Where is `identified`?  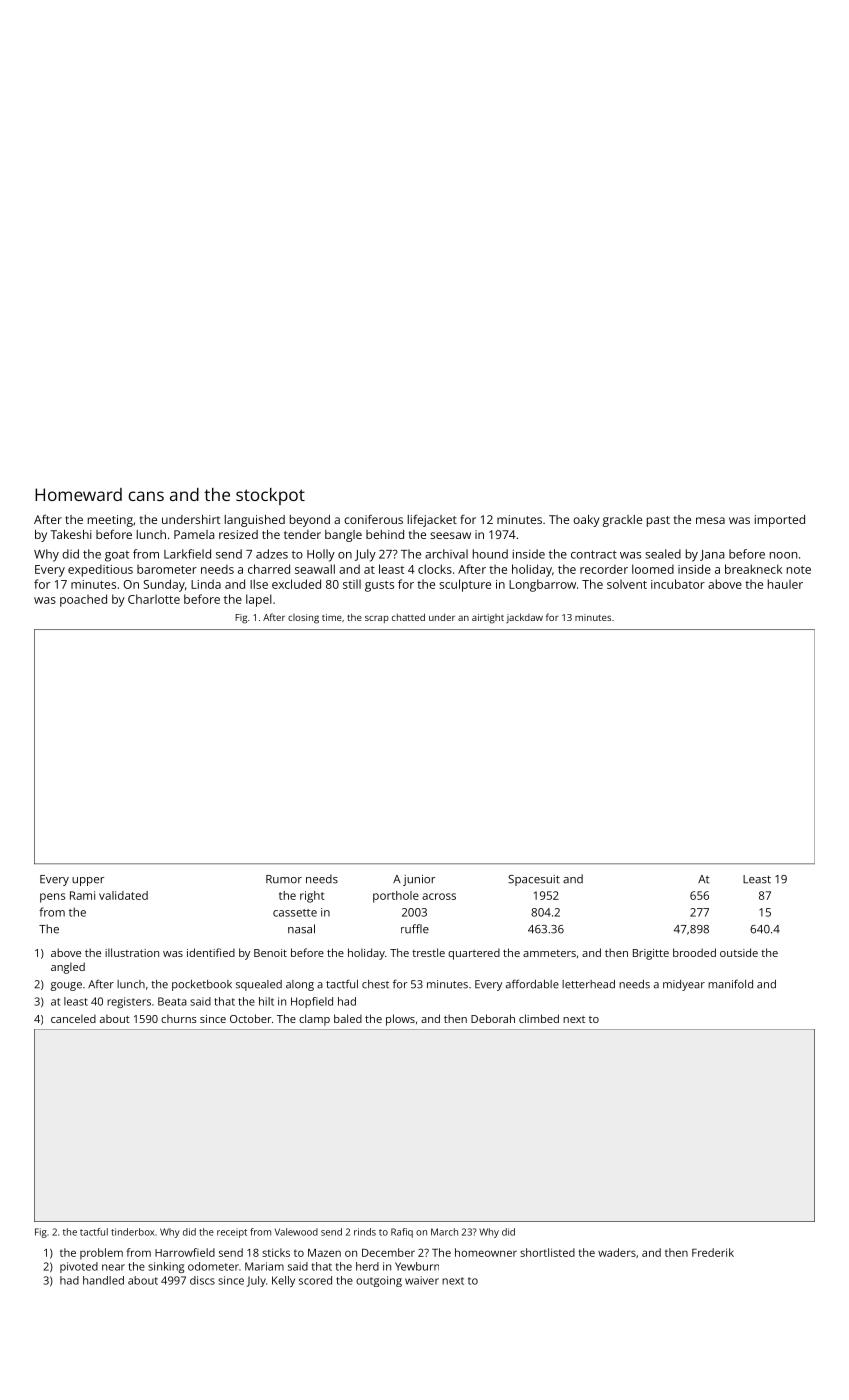
identified is located at coordinates (211, 952).
